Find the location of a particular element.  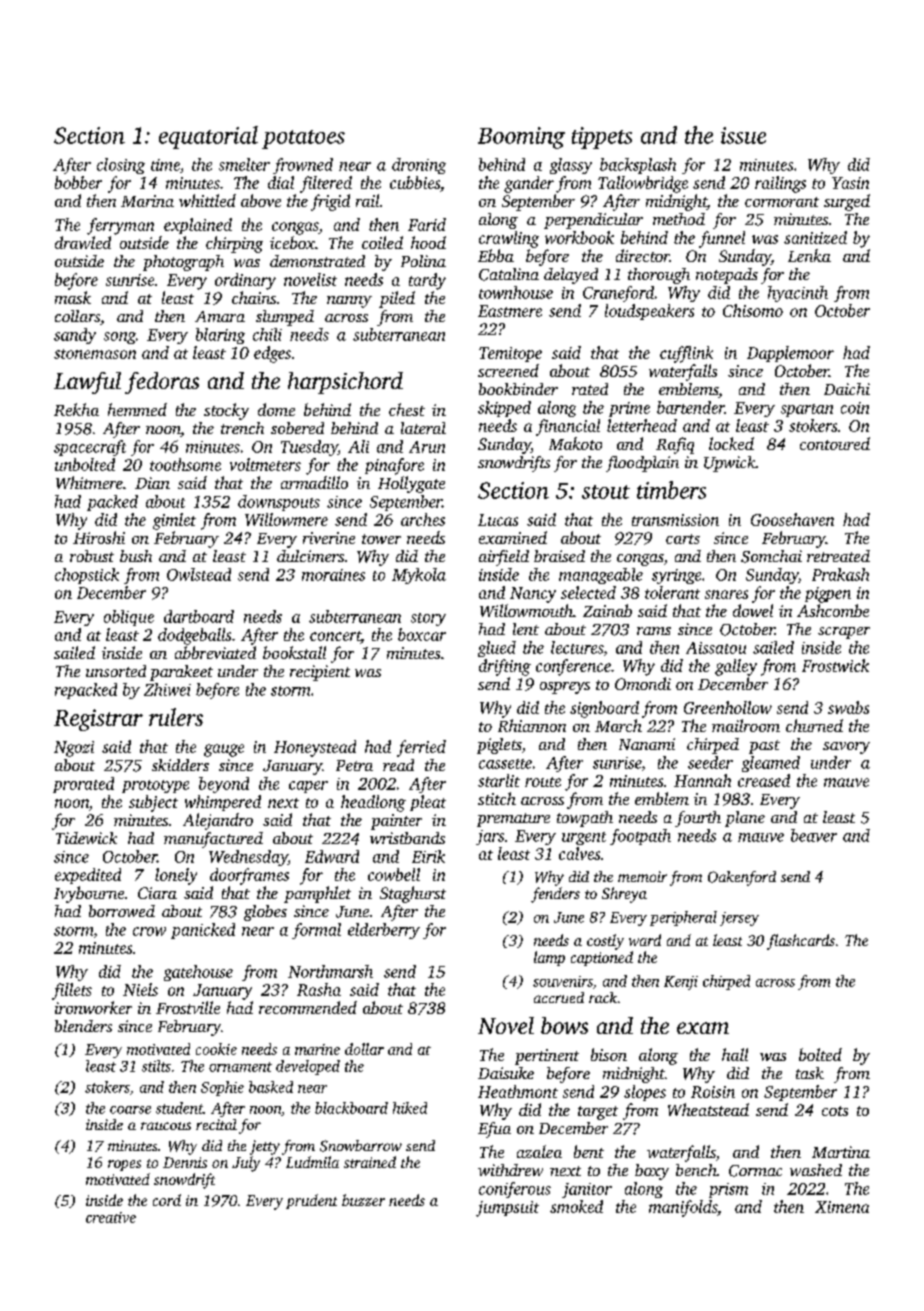

cubbies is located at coordinates (415, 182).
